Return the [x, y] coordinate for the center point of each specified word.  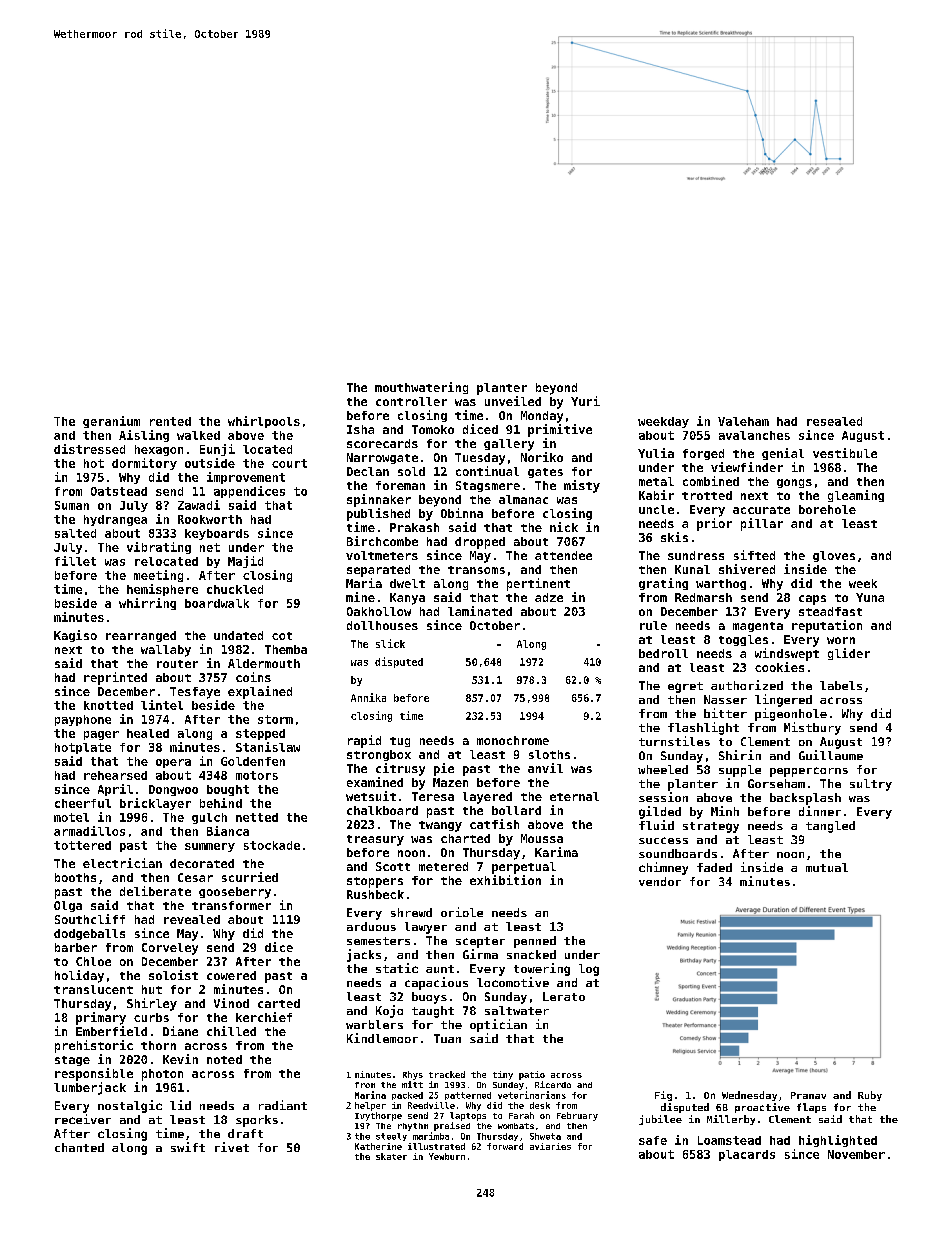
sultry [871, 785]
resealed [834, 421]
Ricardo [553, 1084]
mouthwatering [421, 388]
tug [400, 742]
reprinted [115, 678]
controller [411, 401]
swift [188, 1147]
